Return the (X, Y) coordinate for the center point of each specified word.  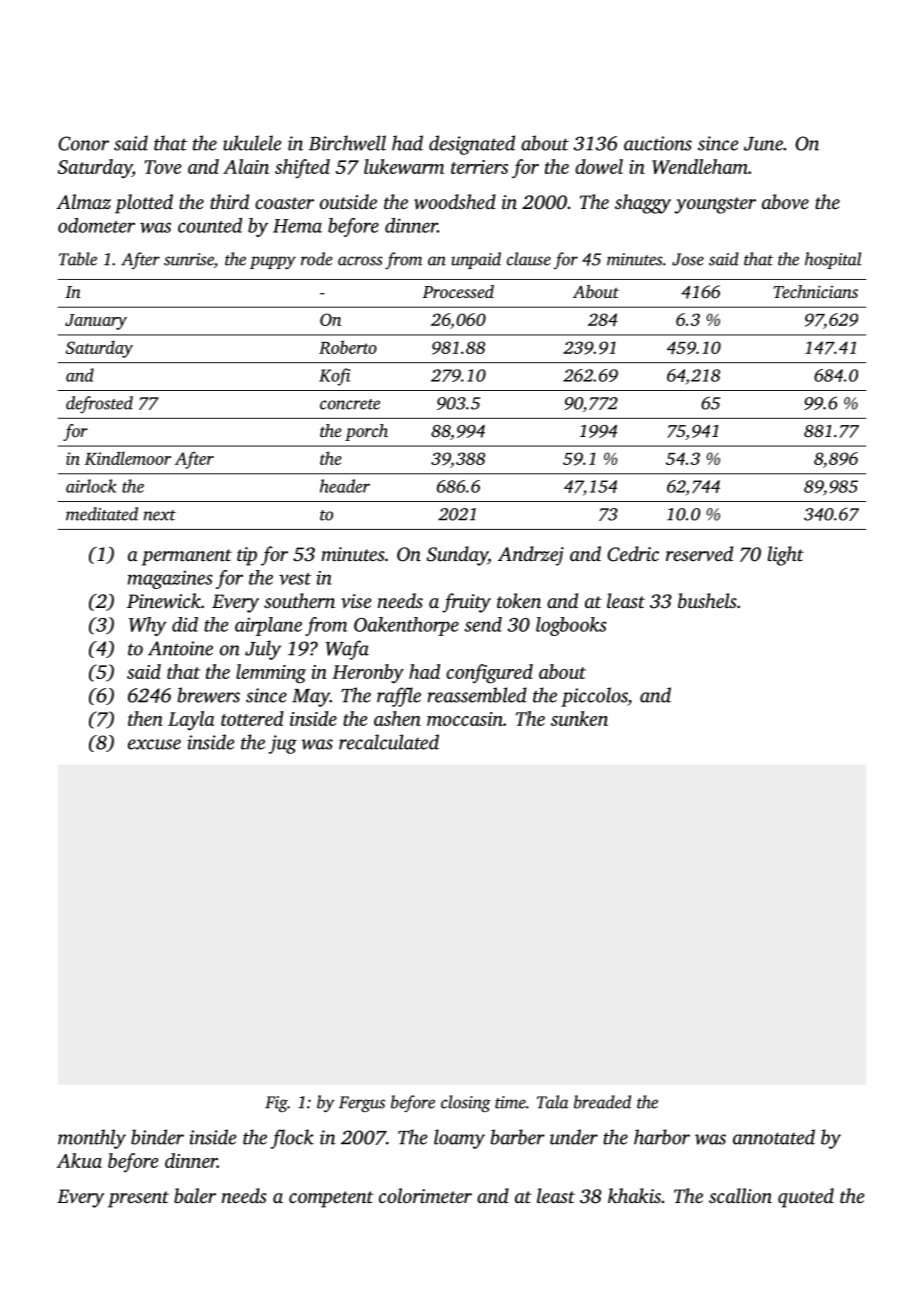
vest (295, 579)
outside (348, 201)
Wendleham (700, 166)
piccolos (594, 697)
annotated (774, 1137)
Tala (552, 1102)
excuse (154, 744)
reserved (699, 553)
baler (195, 1195)
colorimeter (425, 1195)
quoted (806, 1198)
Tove (162, 167)
